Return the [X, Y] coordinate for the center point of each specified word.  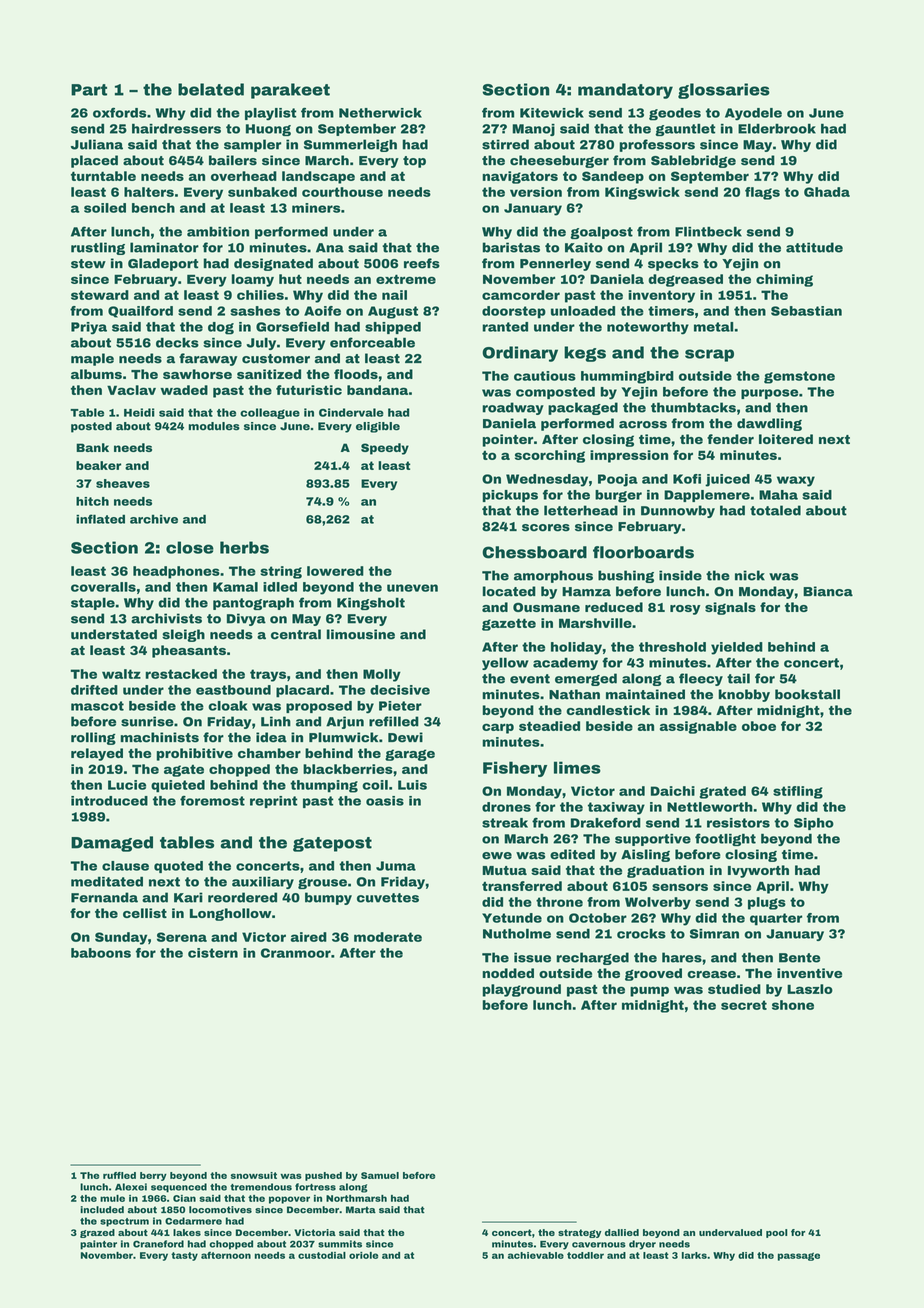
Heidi [139, 412]
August [393, 312]
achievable [536, 1255]
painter [98, 1245]
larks [694, 1255]
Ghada [827, 192]
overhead [244, 176]
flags [762, 193]
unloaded [583, 311]
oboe [759, 726]
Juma [396, 866]
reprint [273, 802]
